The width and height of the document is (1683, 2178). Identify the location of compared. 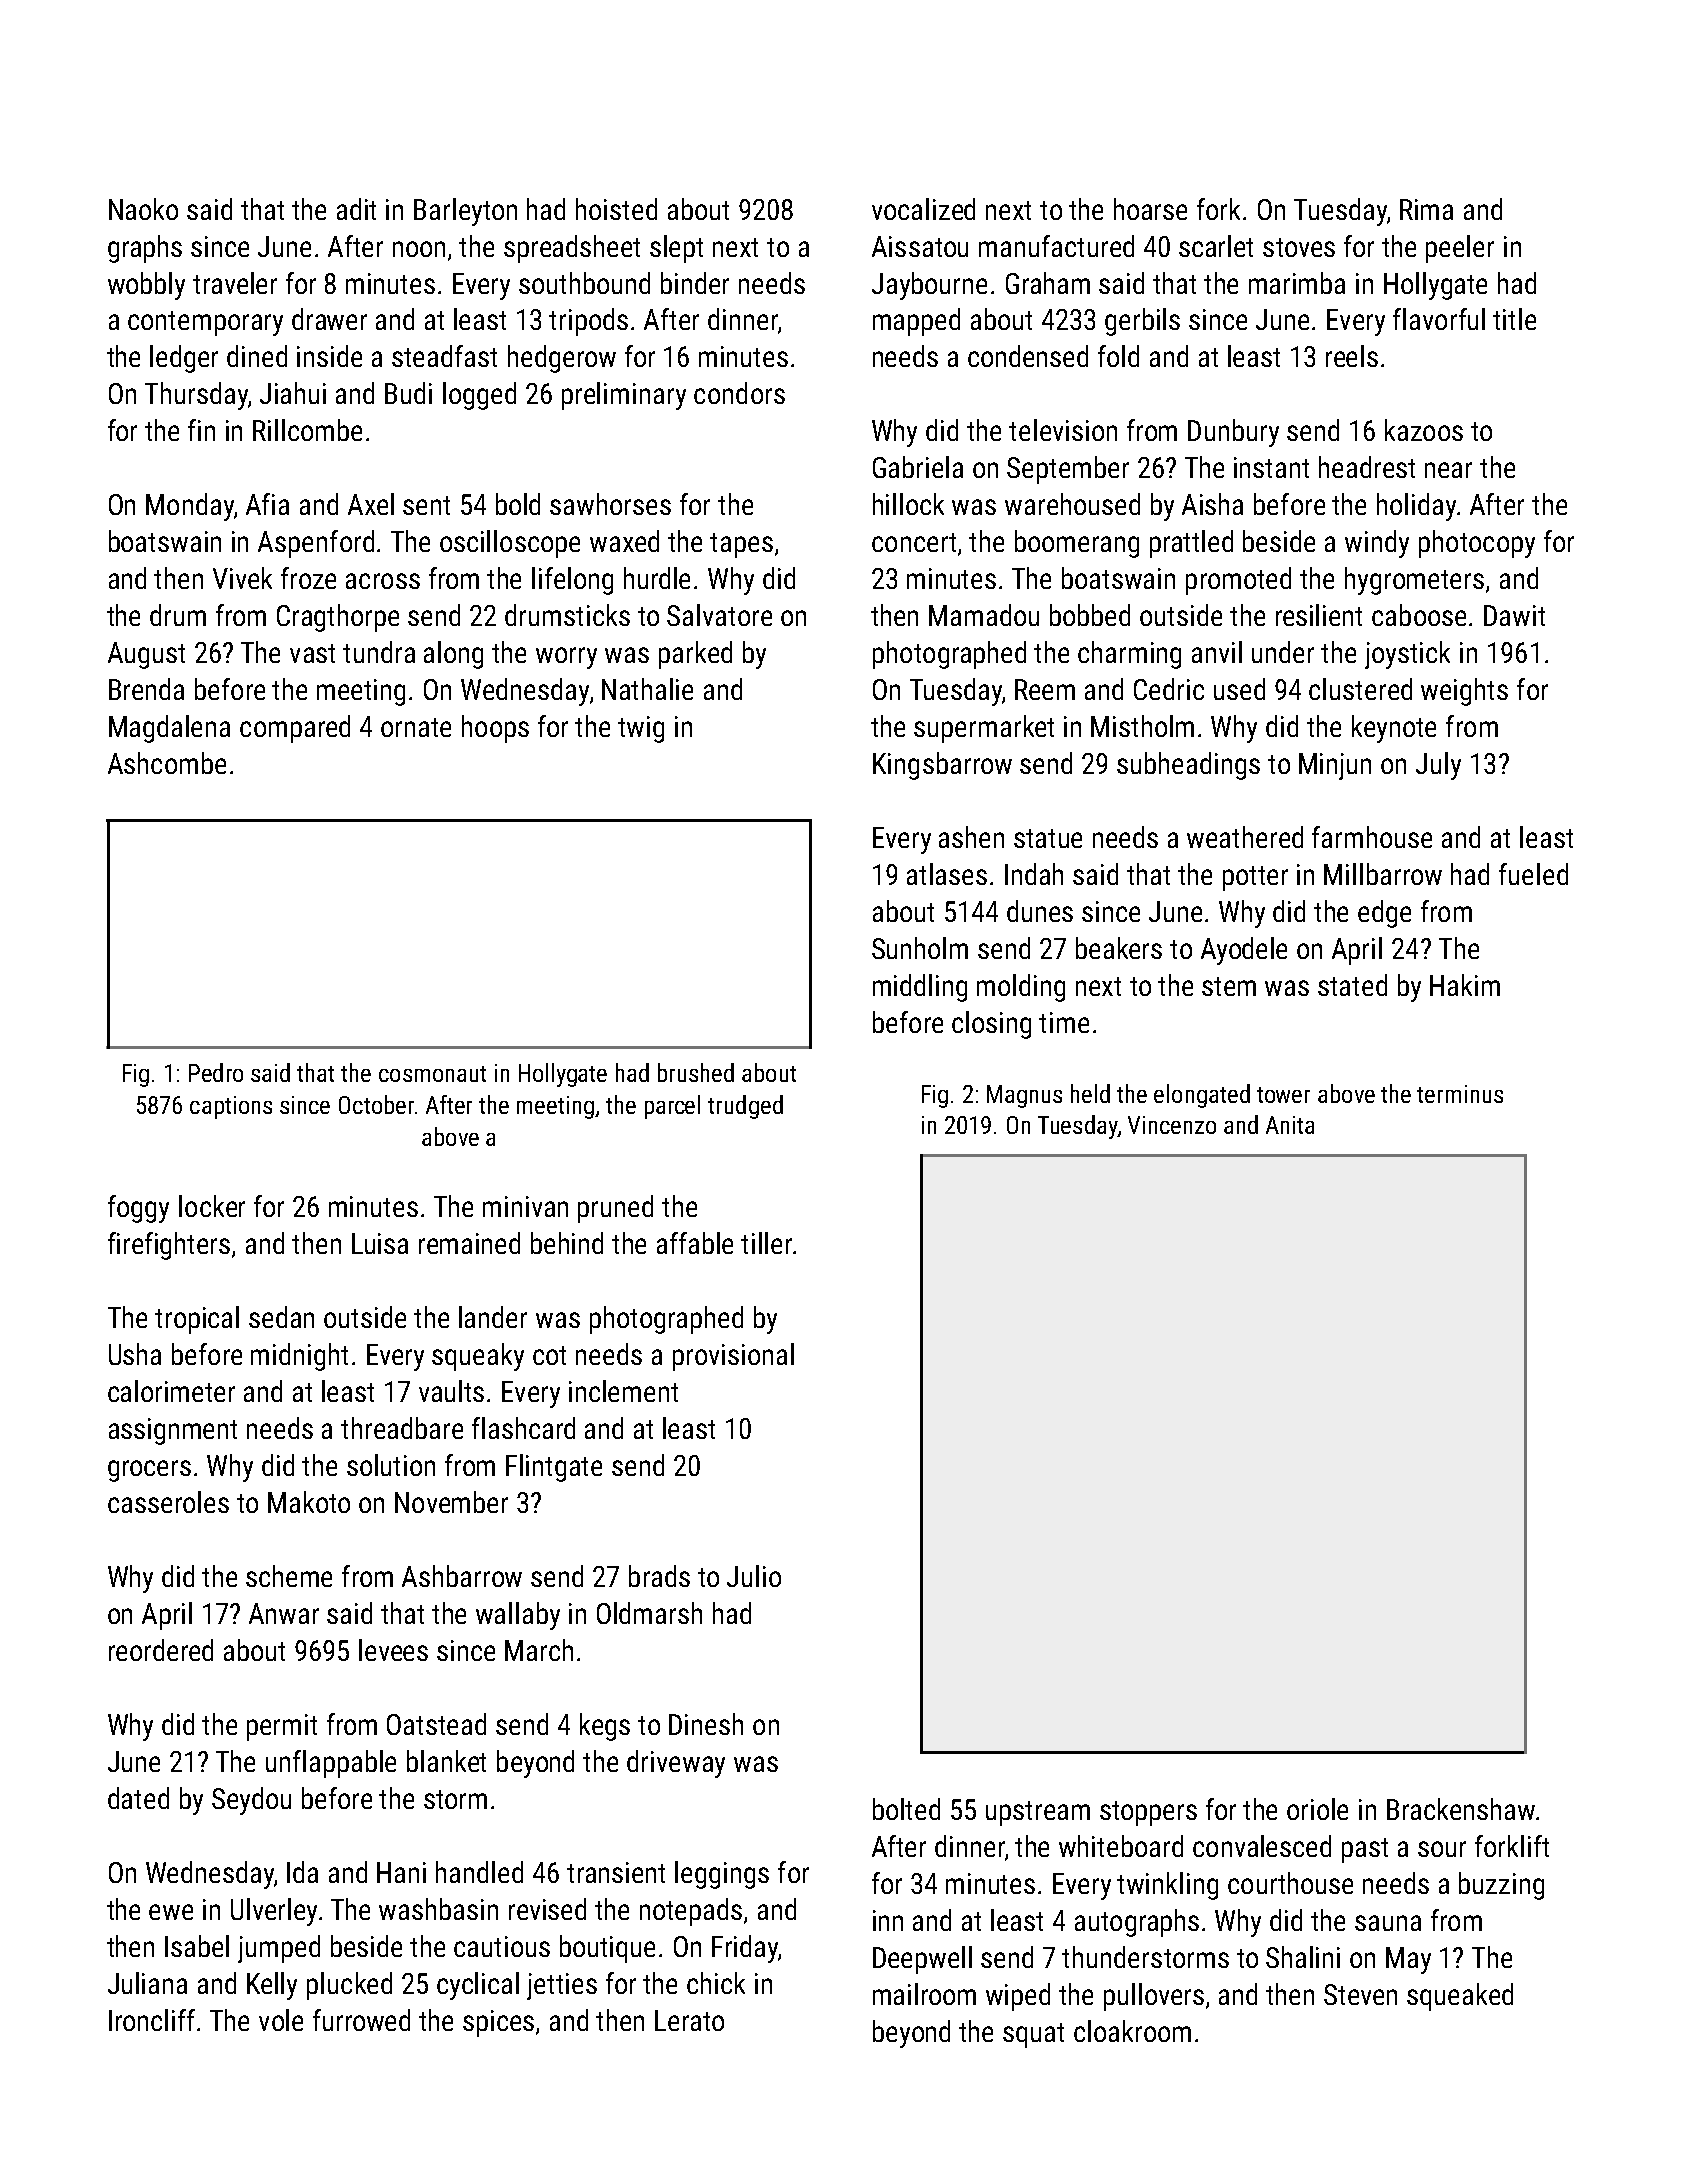
(295, 729).
